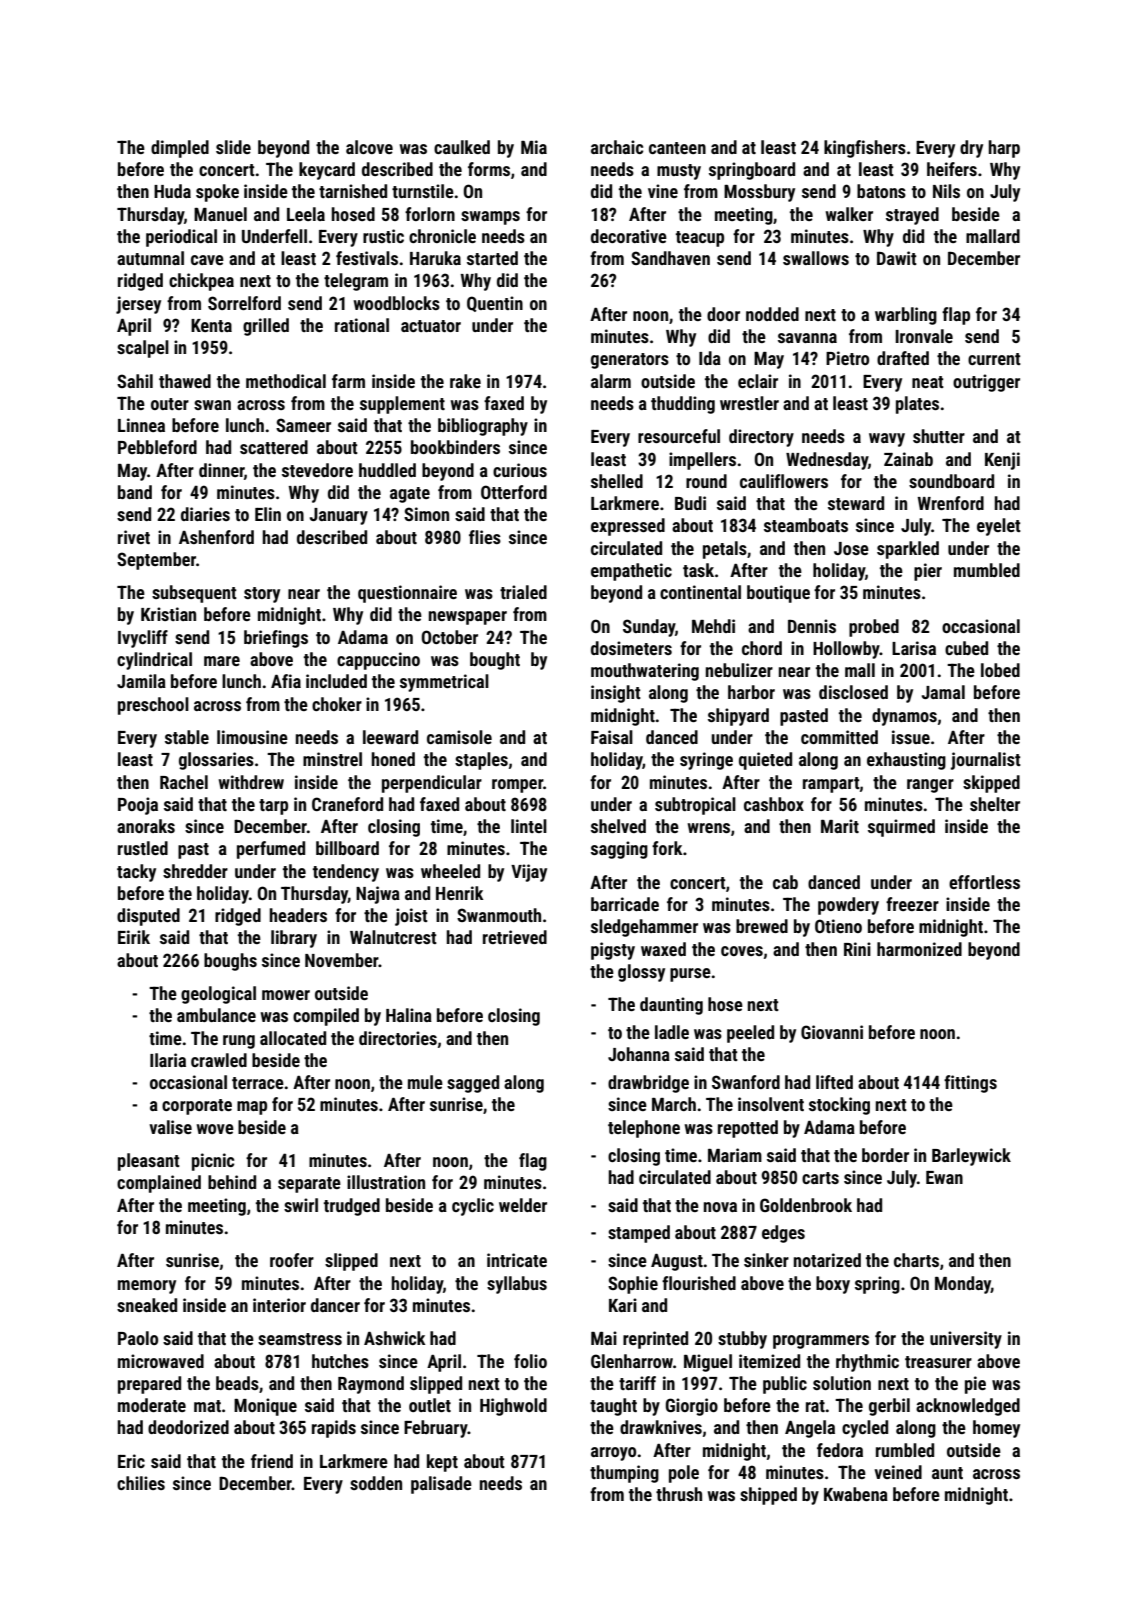 This image has height=1617, width=1138. Describe the element at coordinates (857, 949) in the image. I see `Rini` at that location.
